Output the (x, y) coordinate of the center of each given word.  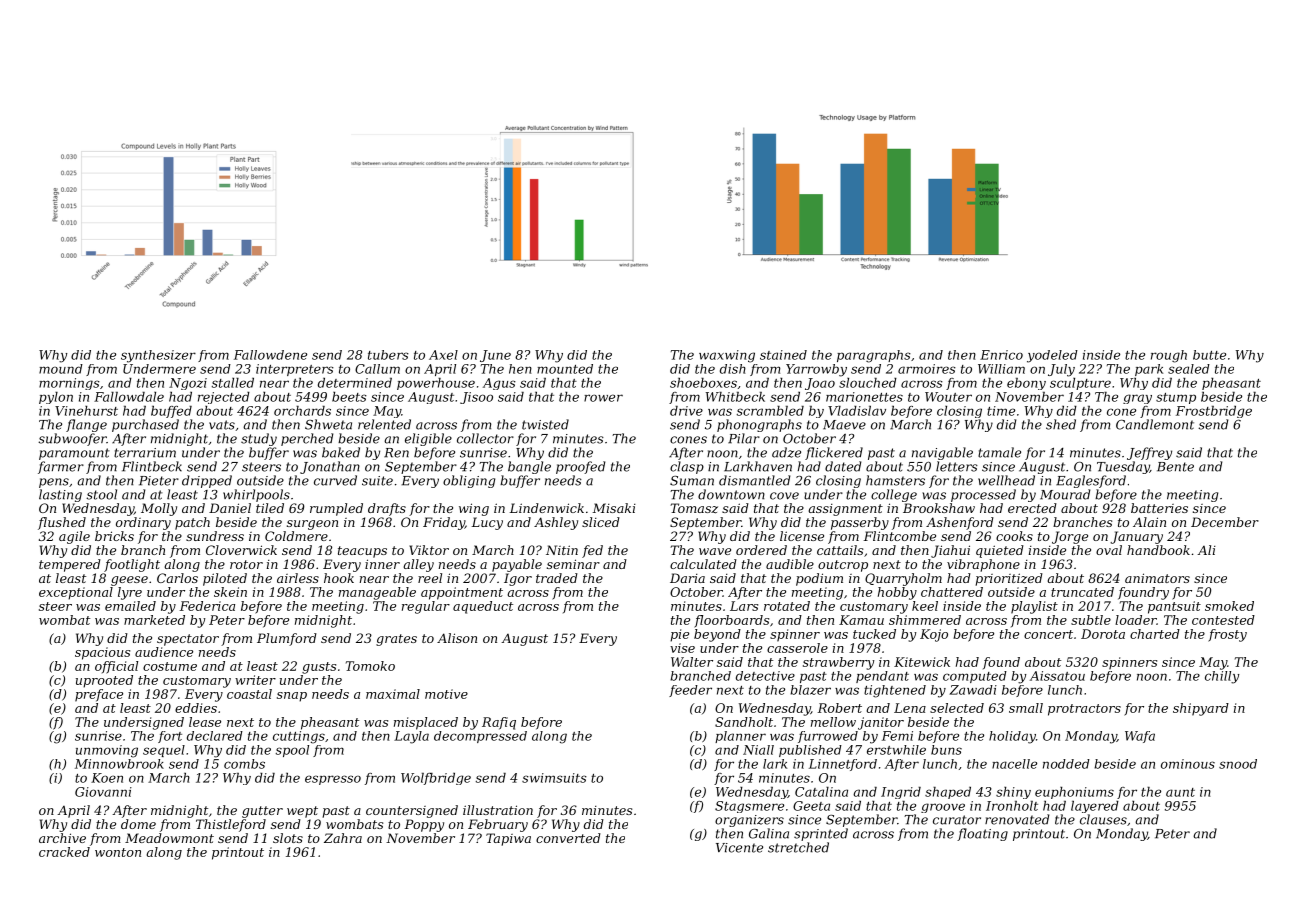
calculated (703, 564)
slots (288, 838)
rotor (246, 564)
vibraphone (983, 565)
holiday (1012, 737)
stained (783, 355)
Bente (1175, 467)
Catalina (821, 792)
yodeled (1052, 356)
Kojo (934, 635)
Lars (744, 606)
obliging (469, 481)
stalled (233, 383)
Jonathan (330, 467)
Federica (207, 606)
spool (292, 751)
